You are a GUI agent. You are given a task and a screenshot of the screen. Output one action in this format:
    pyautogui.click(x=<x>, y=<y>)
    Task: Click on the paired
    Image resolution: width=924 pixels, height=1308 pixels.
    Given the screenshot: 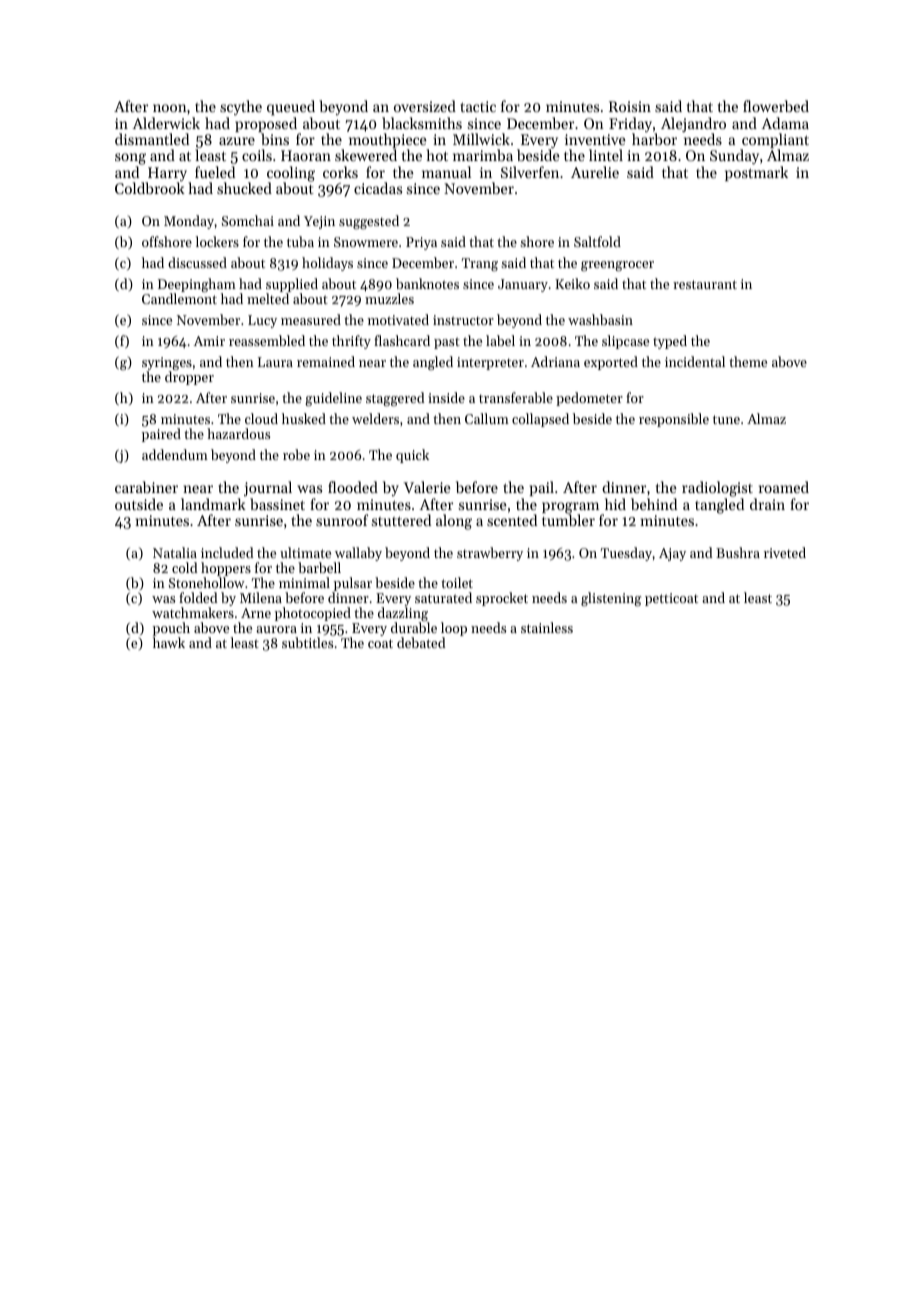 What is the action you would take?
    pyautogui.click(x=161, y=435)
